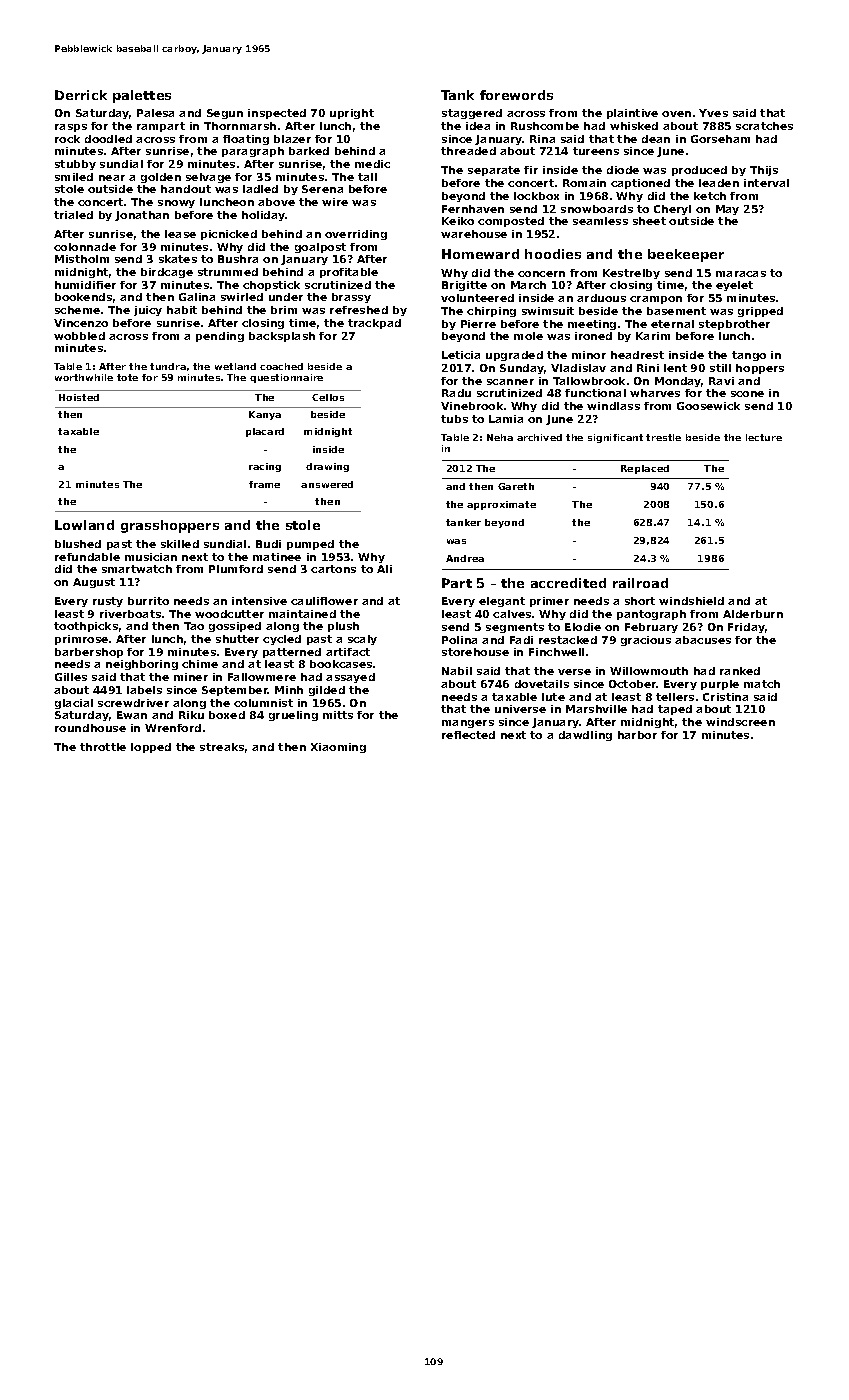 Image resolution: width=849 pixels, height=1400 pixels. Describe the element at coordinates (708, 406) in the screenshot. I see `Goosewick` at that location.
